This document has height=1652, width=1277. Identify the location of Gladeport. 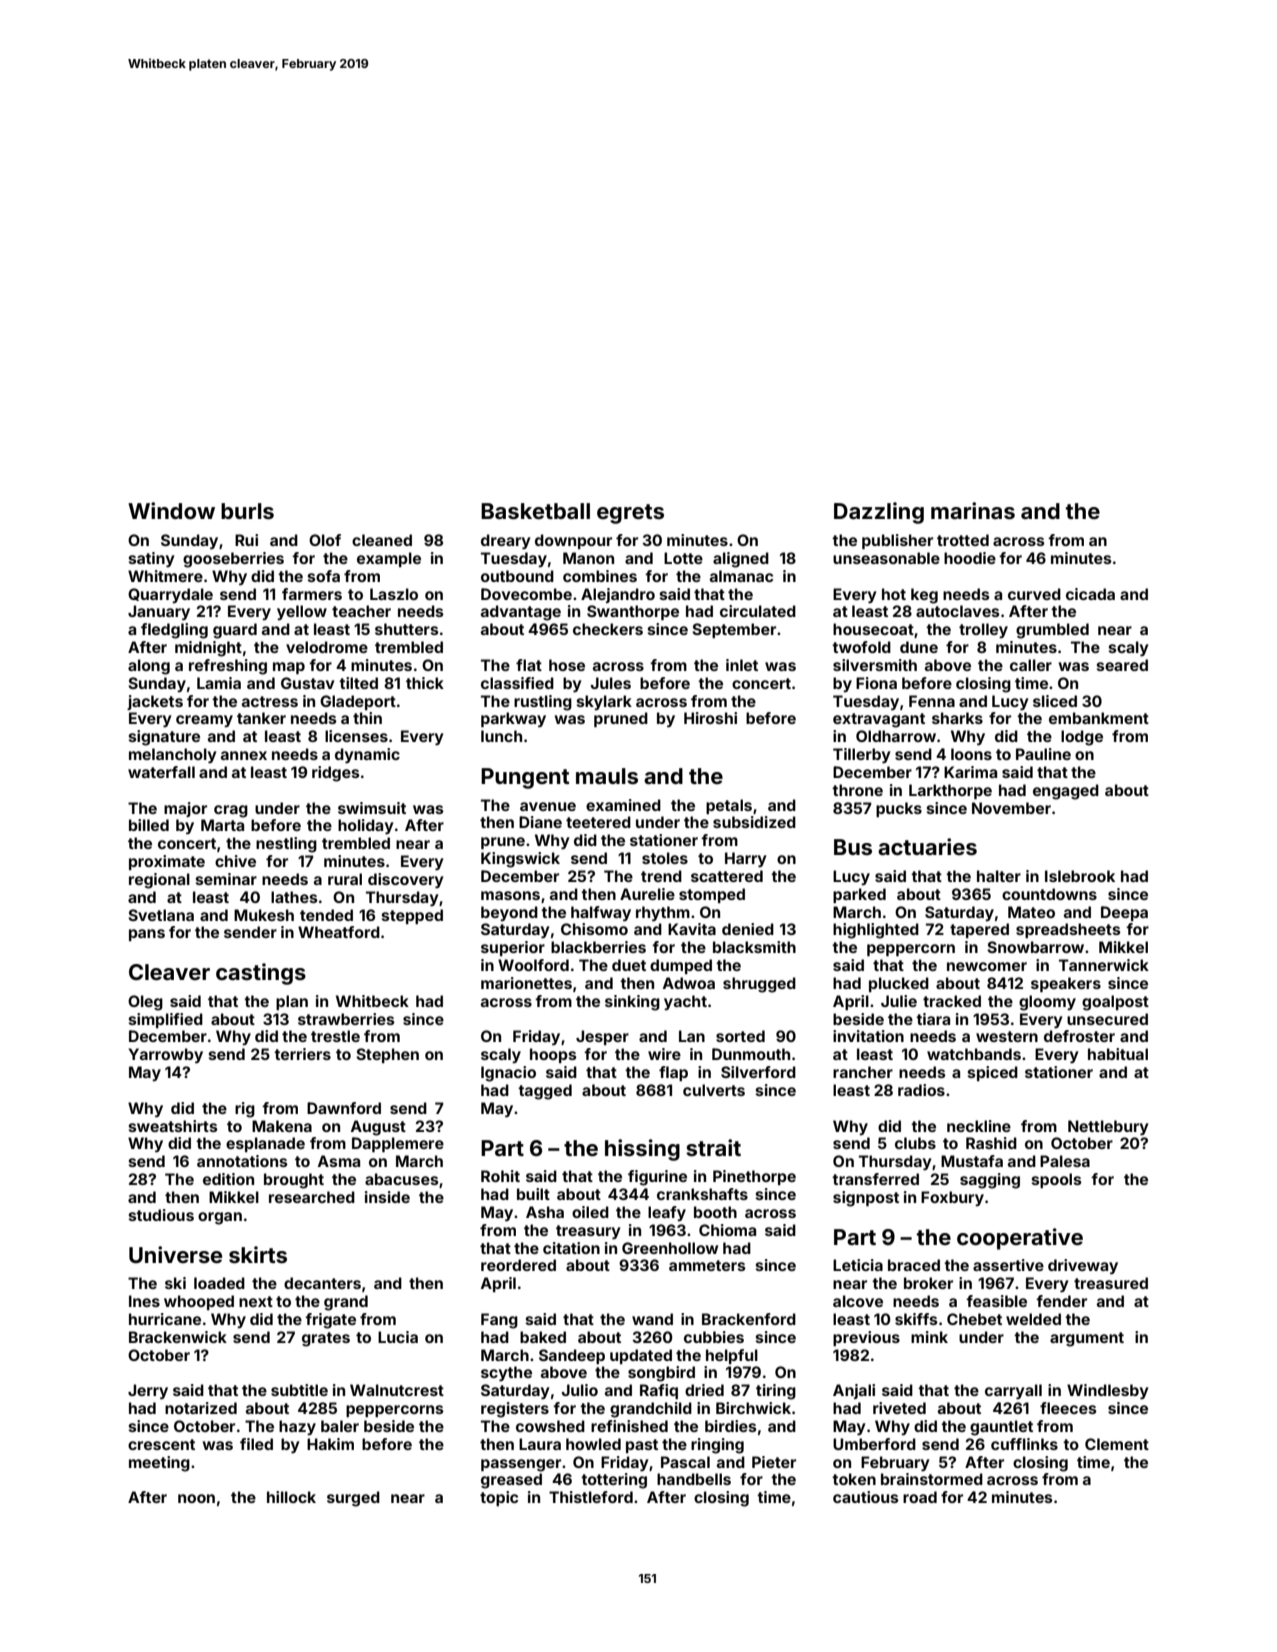
(358, 702).
